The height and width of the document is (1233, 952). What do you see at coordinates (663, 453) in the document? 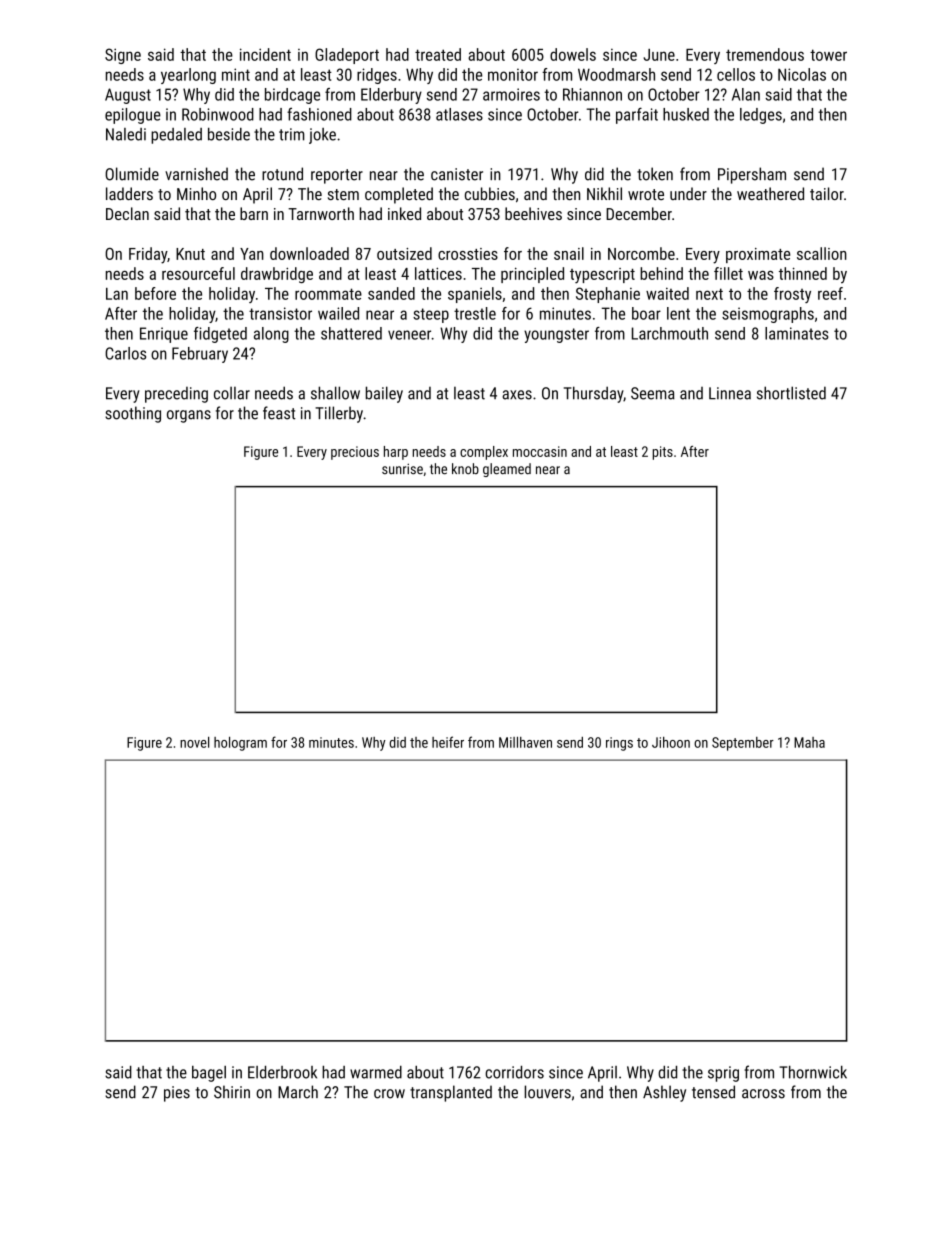
I see `pits` at bounding box center [663, 453].
